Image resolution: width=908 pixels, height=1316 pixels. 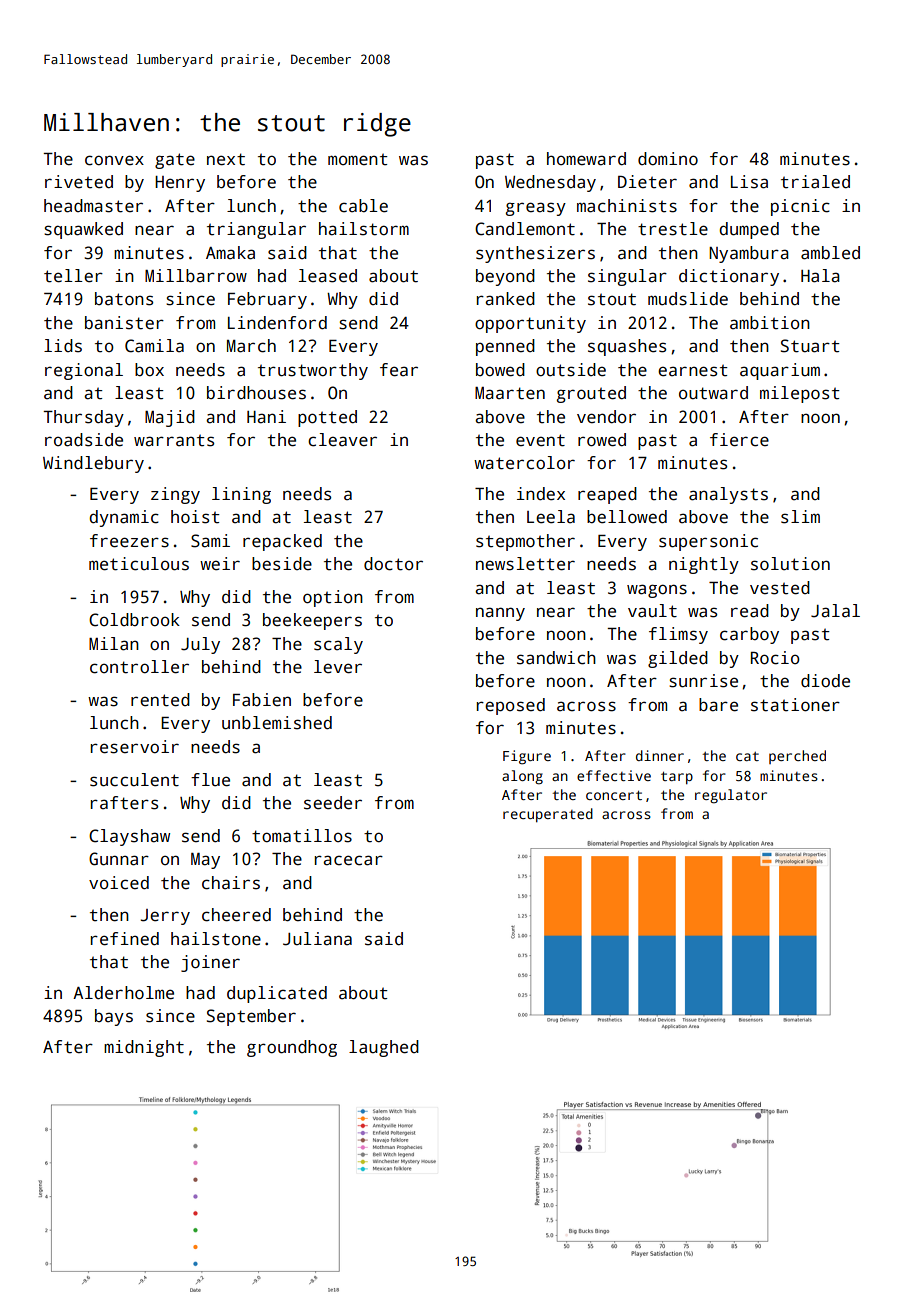 I want to click on refined, so click(x=125, y=939).
